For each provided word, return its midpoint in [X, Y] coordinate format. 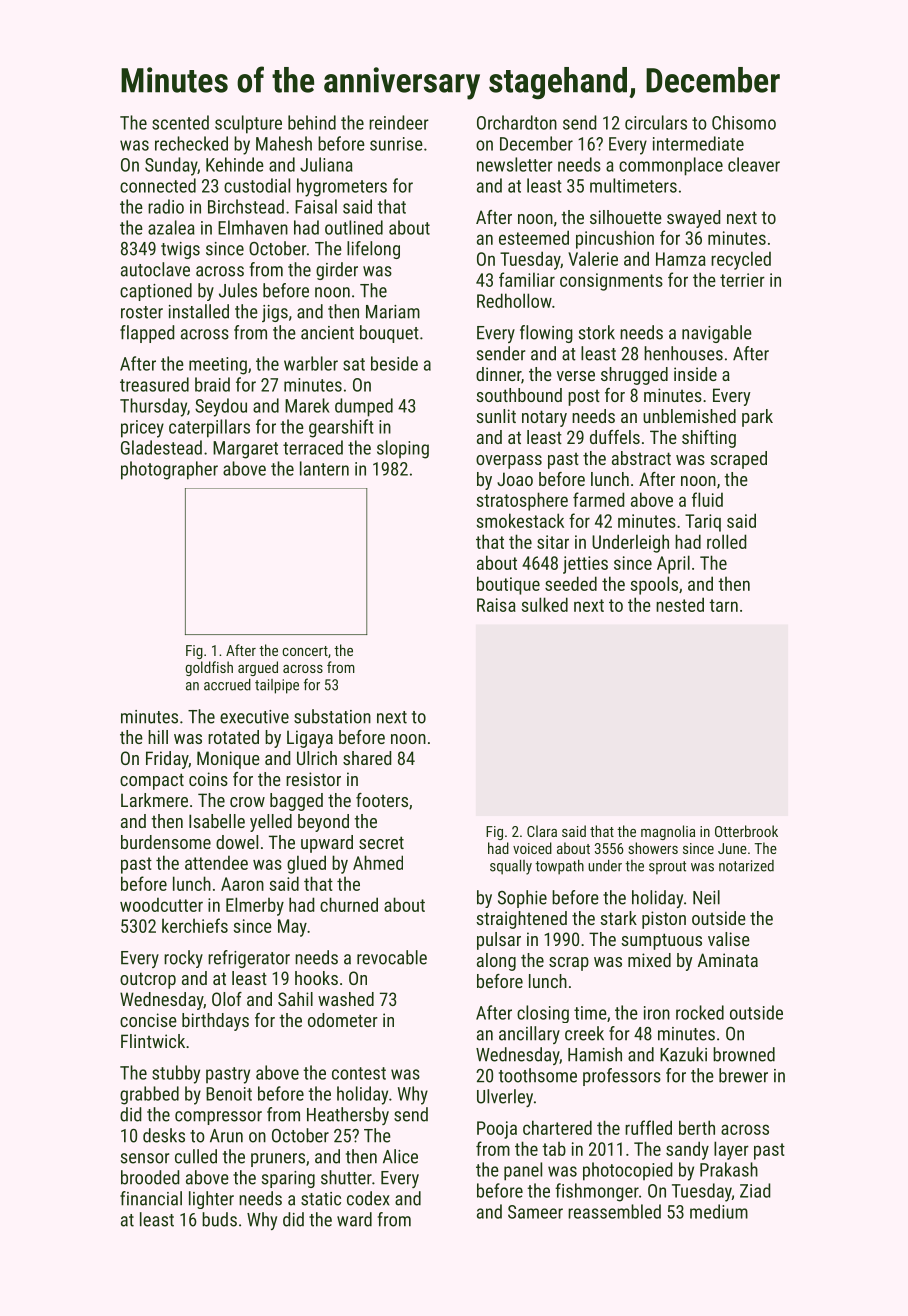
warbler [311, 363]
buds [219, 1219]
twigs [180, 250]
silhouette [626, 217]
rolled [727, 541]
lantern [324, 468]
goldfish [209, 668]
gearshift [341, 428]
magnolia [668, 832]
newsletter [515, 164]
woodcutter [161, 904]
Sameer [535, 1212]
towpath [559, 867]
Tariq [703, 523]
